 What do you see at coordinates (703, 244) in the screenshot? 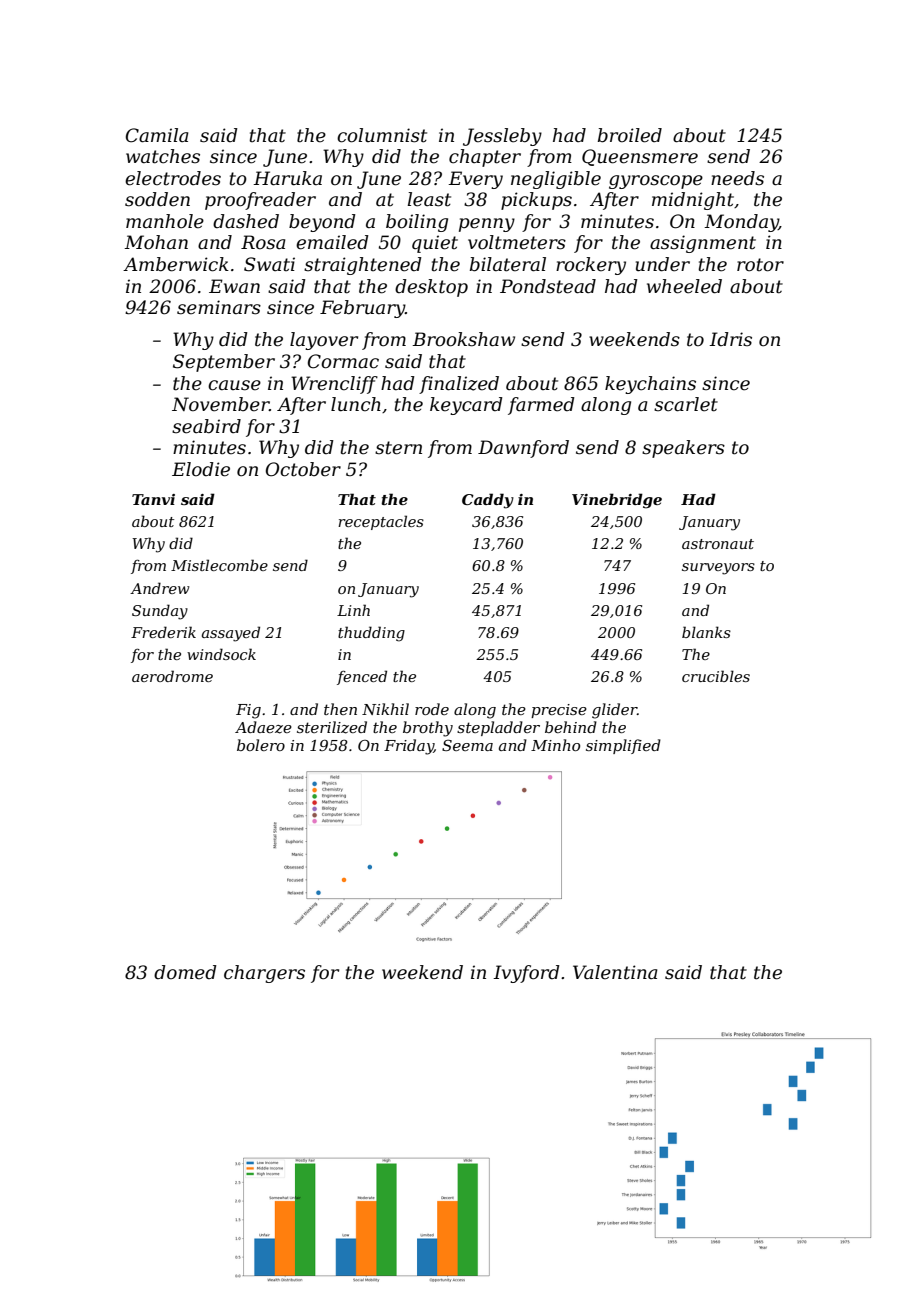
I see `assignment` at bounding box center [703, 244].
